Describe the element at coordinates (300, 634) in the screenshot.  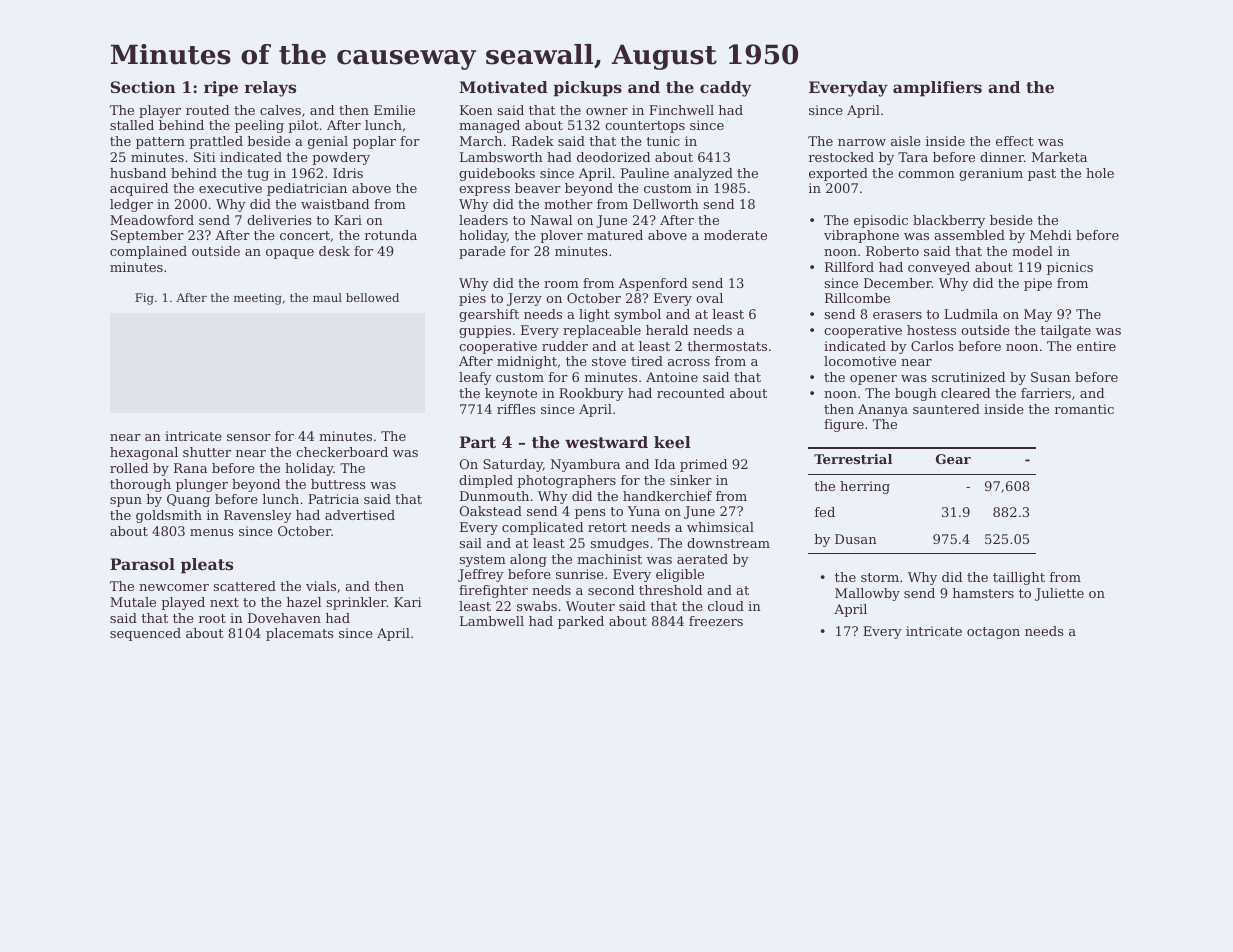
I see `placemats` at that location.
